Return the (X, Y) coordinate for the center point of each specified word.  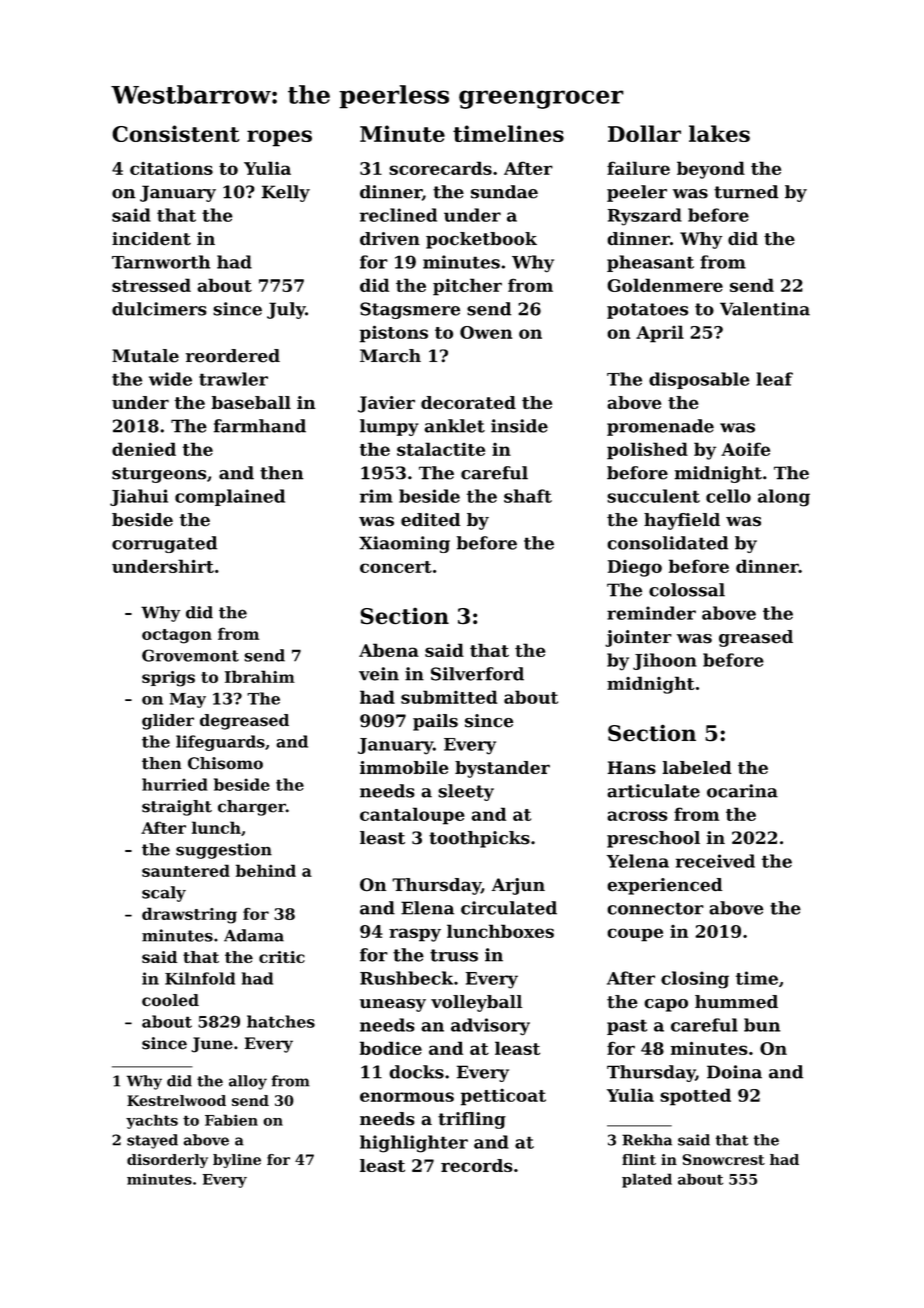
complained (230, 497)
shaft (528, 496)
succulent (653, 496)
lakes (719, 133)
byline (237, 1161)
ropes (279, 138)
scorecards (440, 168)
